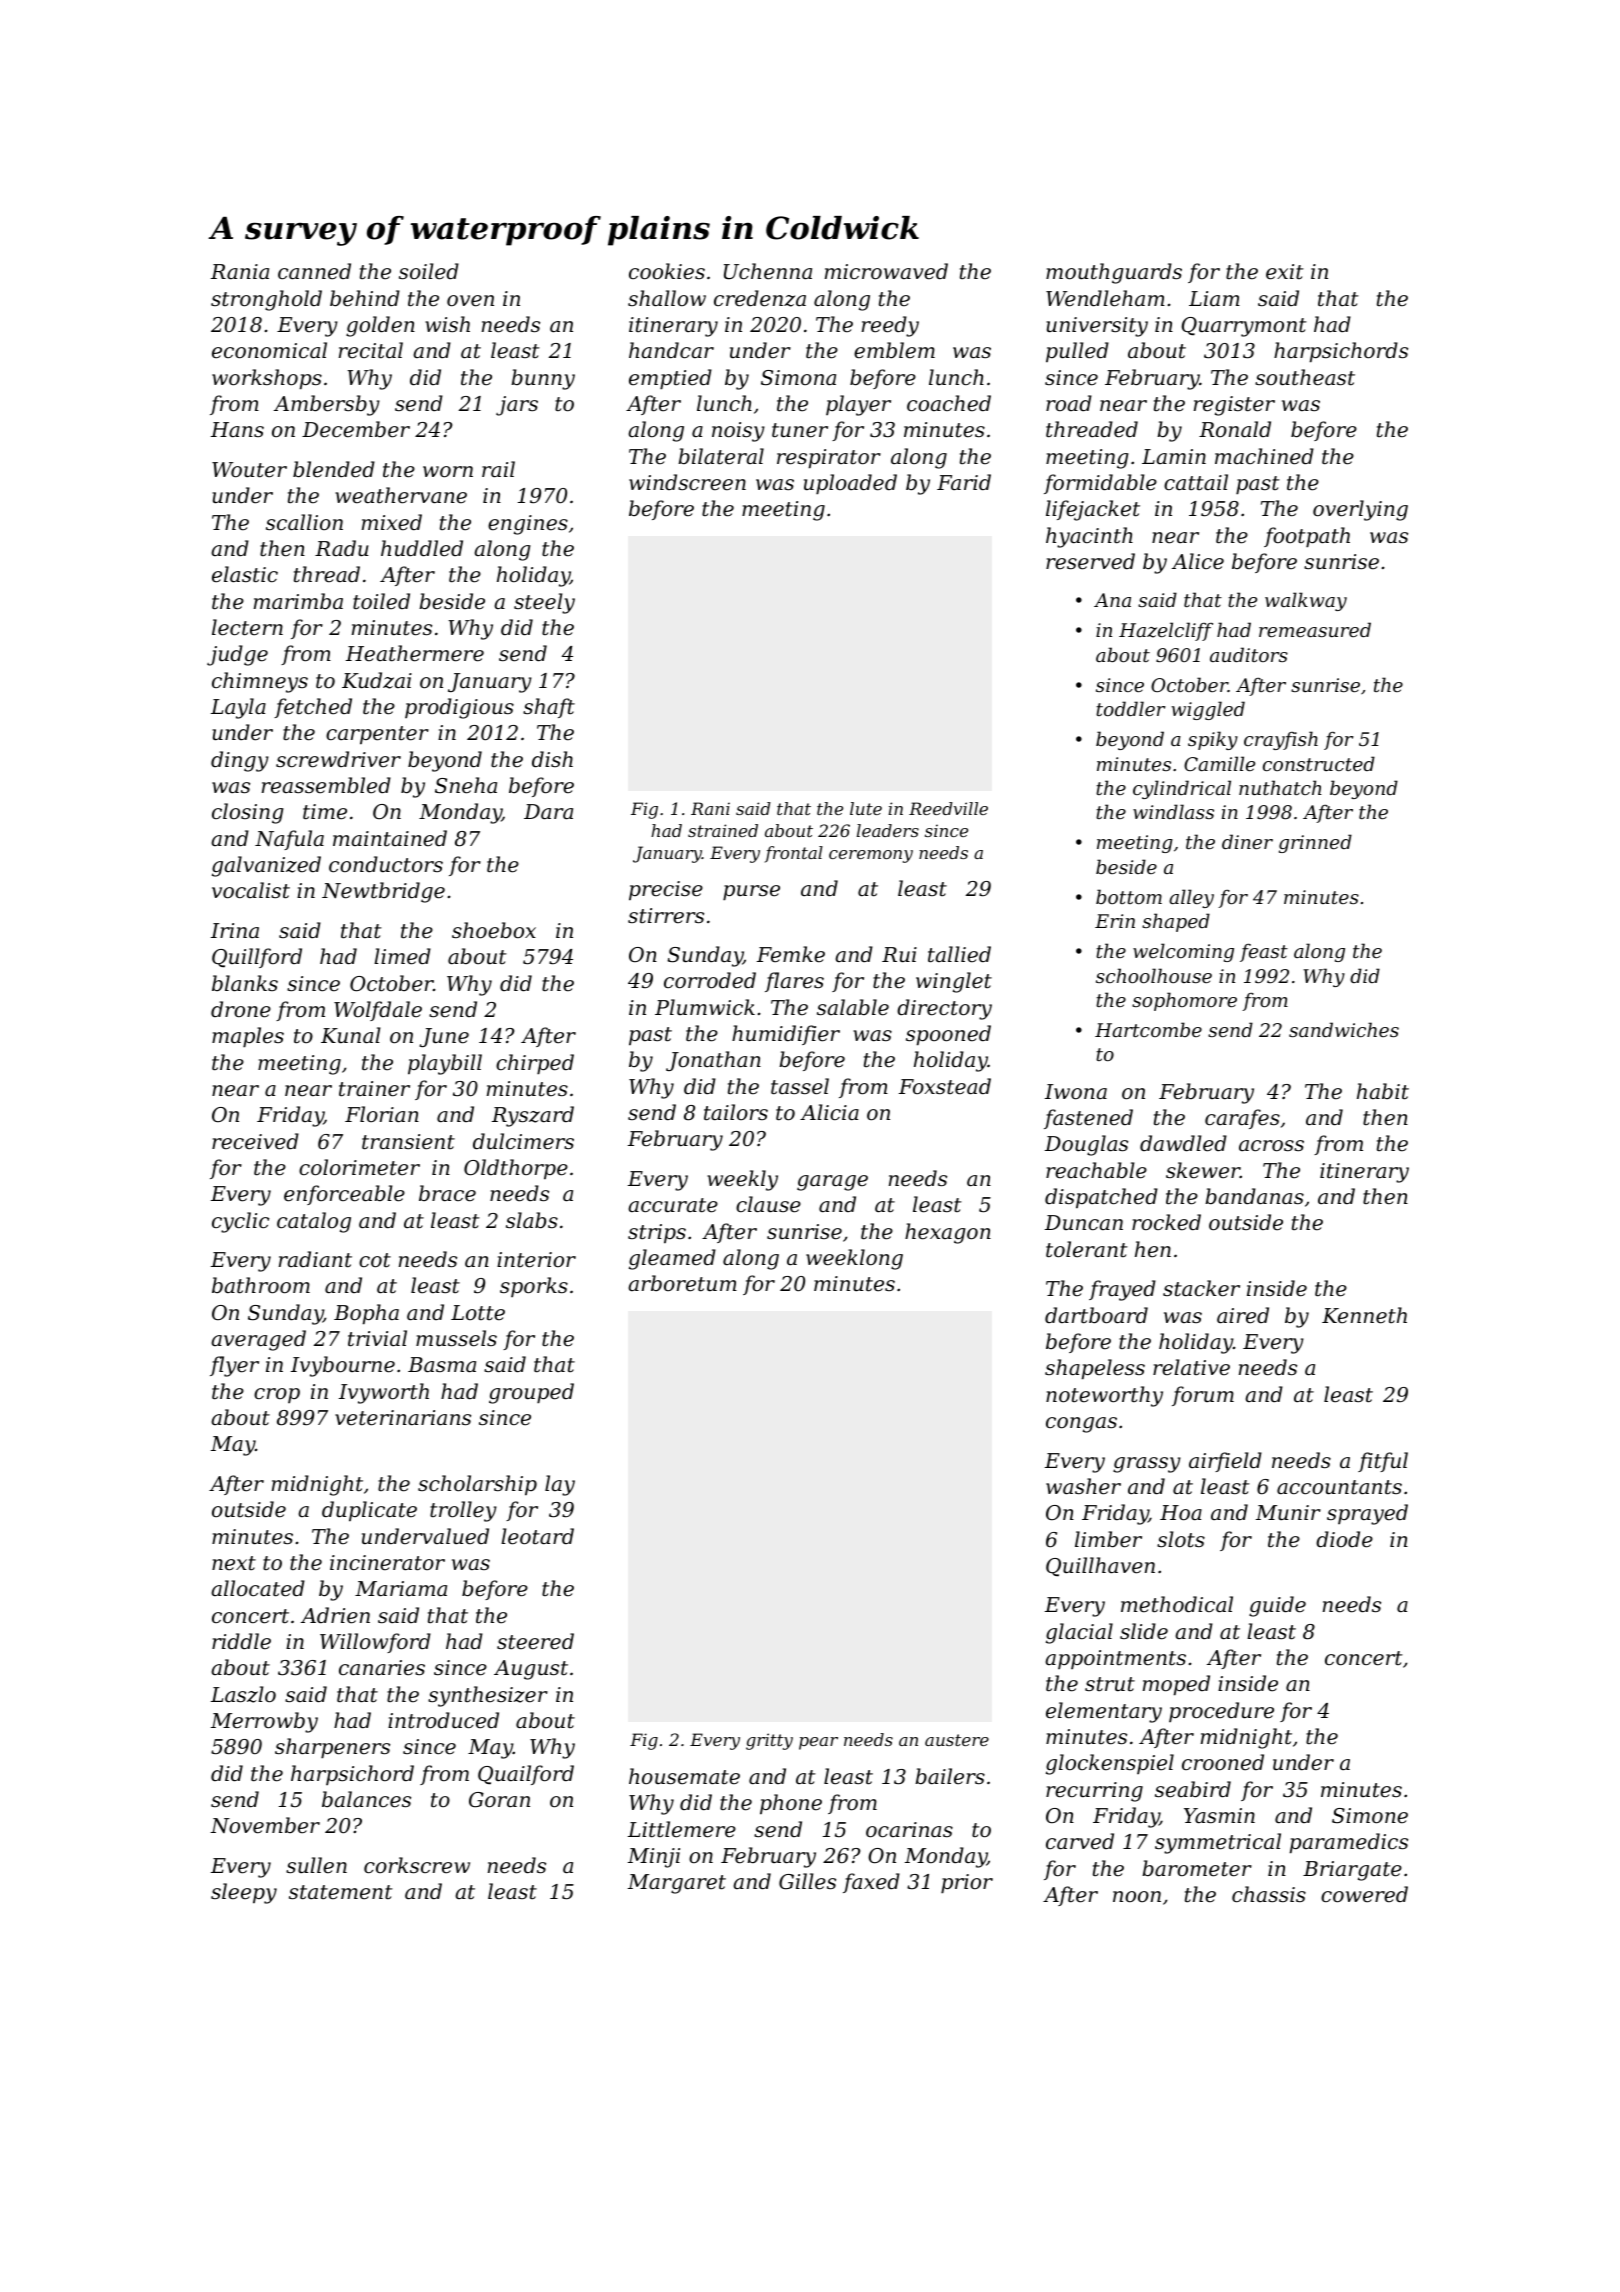 Image resolution: width=1620 pixels, height=2292 pixels. What do you see at coordinates (266, 300) in the document?
I see `stronghold` at bounding box center [266, 300].
